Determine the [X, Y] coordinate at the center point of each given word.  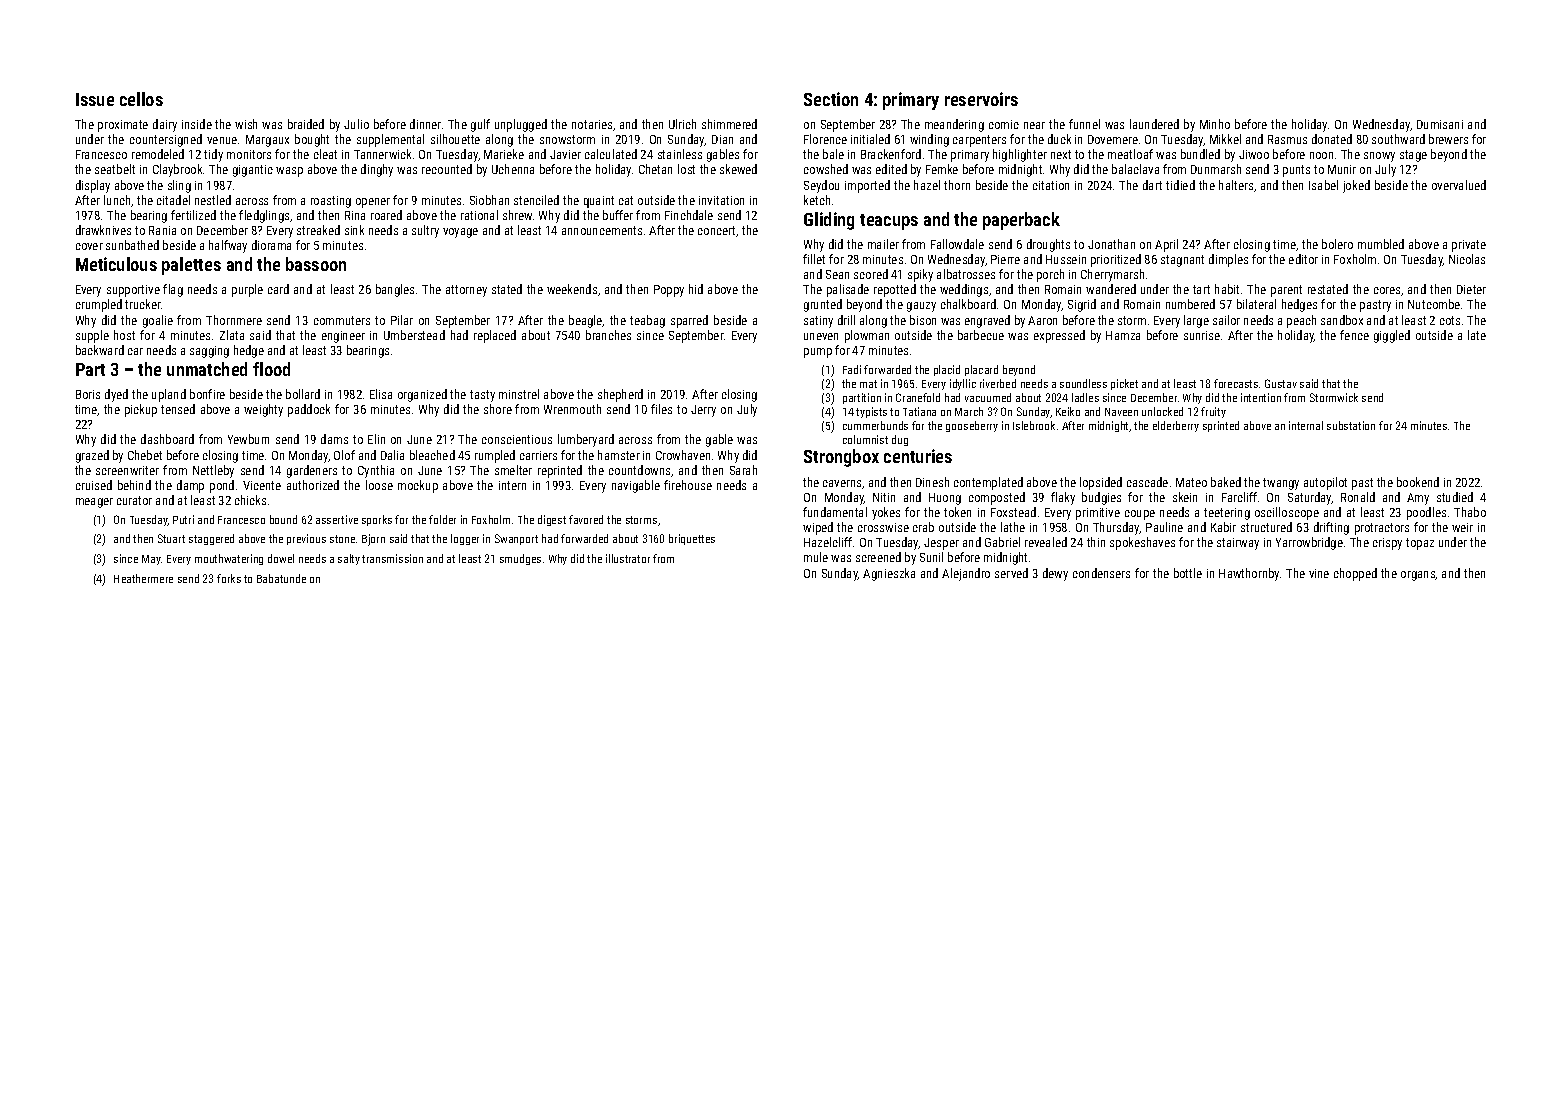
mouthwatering [229, 559]
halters [1236, 185]
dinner [425, 124]
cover [89, 246]
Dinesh [932, 482]
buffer [618, 215]
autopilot [1325, 483]
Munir [1342, 169]
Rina [355, 215]
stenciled [536, 200]
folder [442, 519]
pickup [141, 410]
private [1469, 246]
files [661, 409]
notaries [592, 124]
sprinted [1221, 426]
